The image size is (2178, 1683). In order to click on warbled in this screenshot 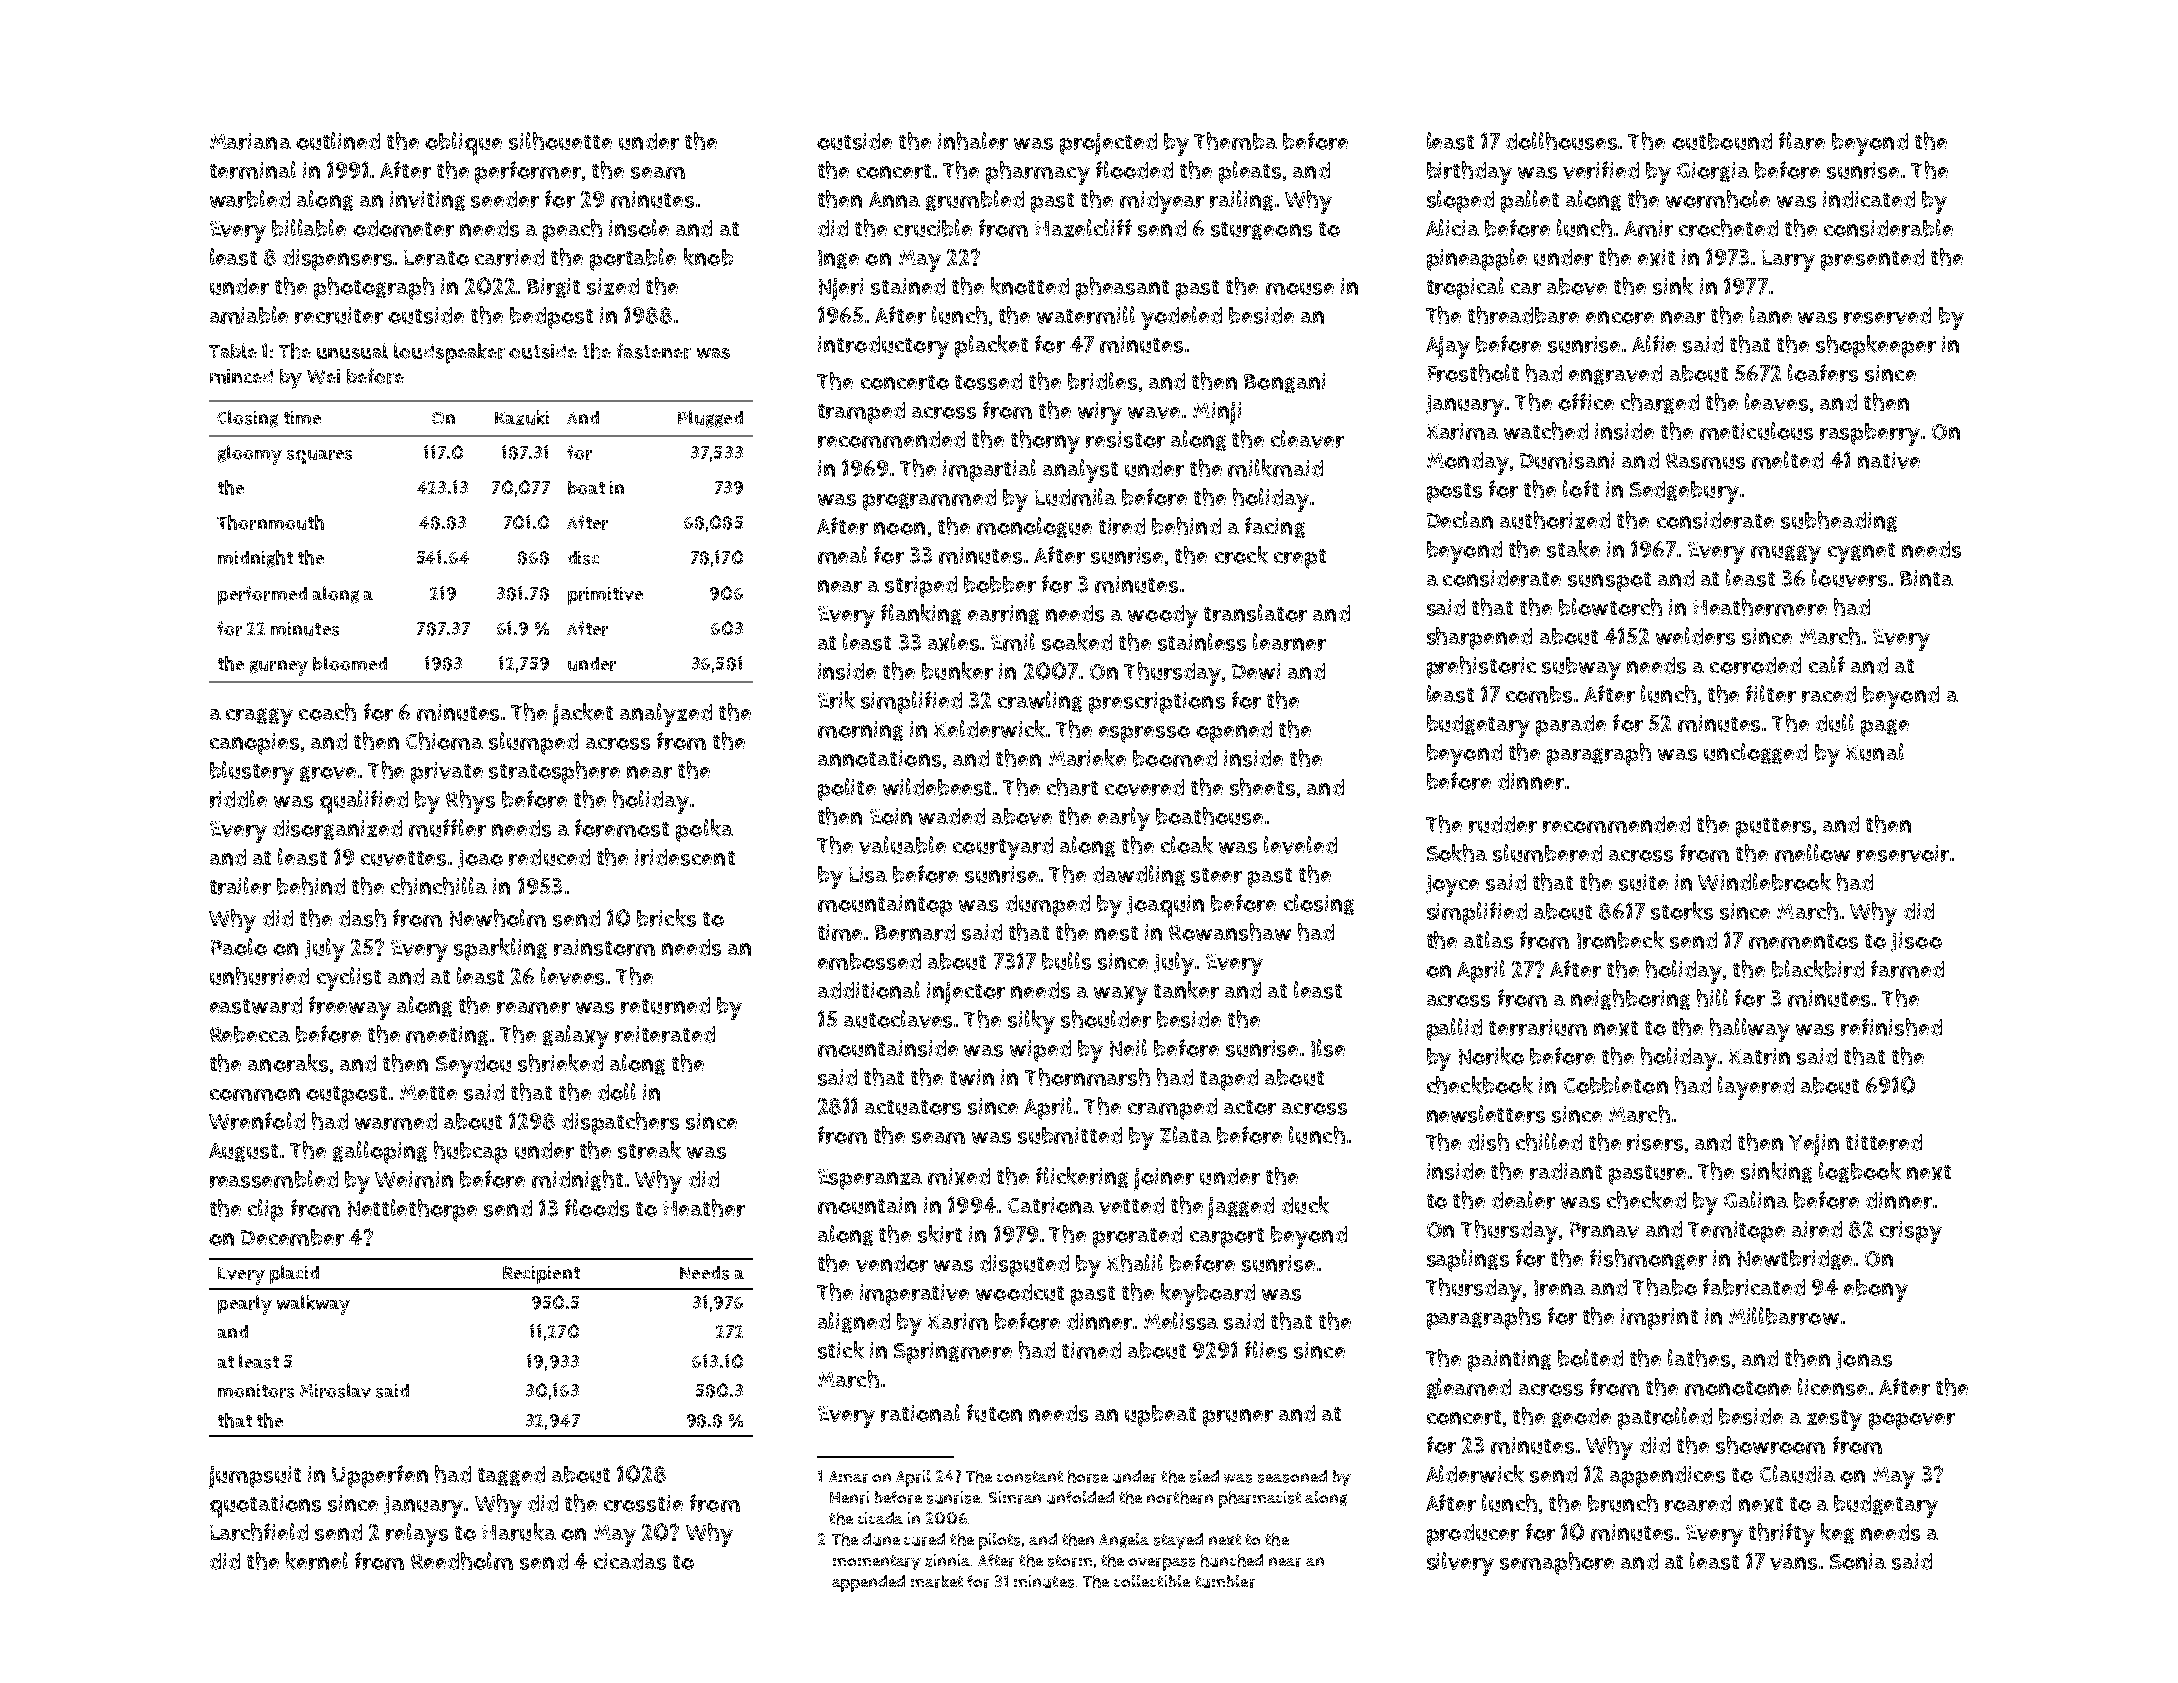, I will do `click(250, 199)`.
